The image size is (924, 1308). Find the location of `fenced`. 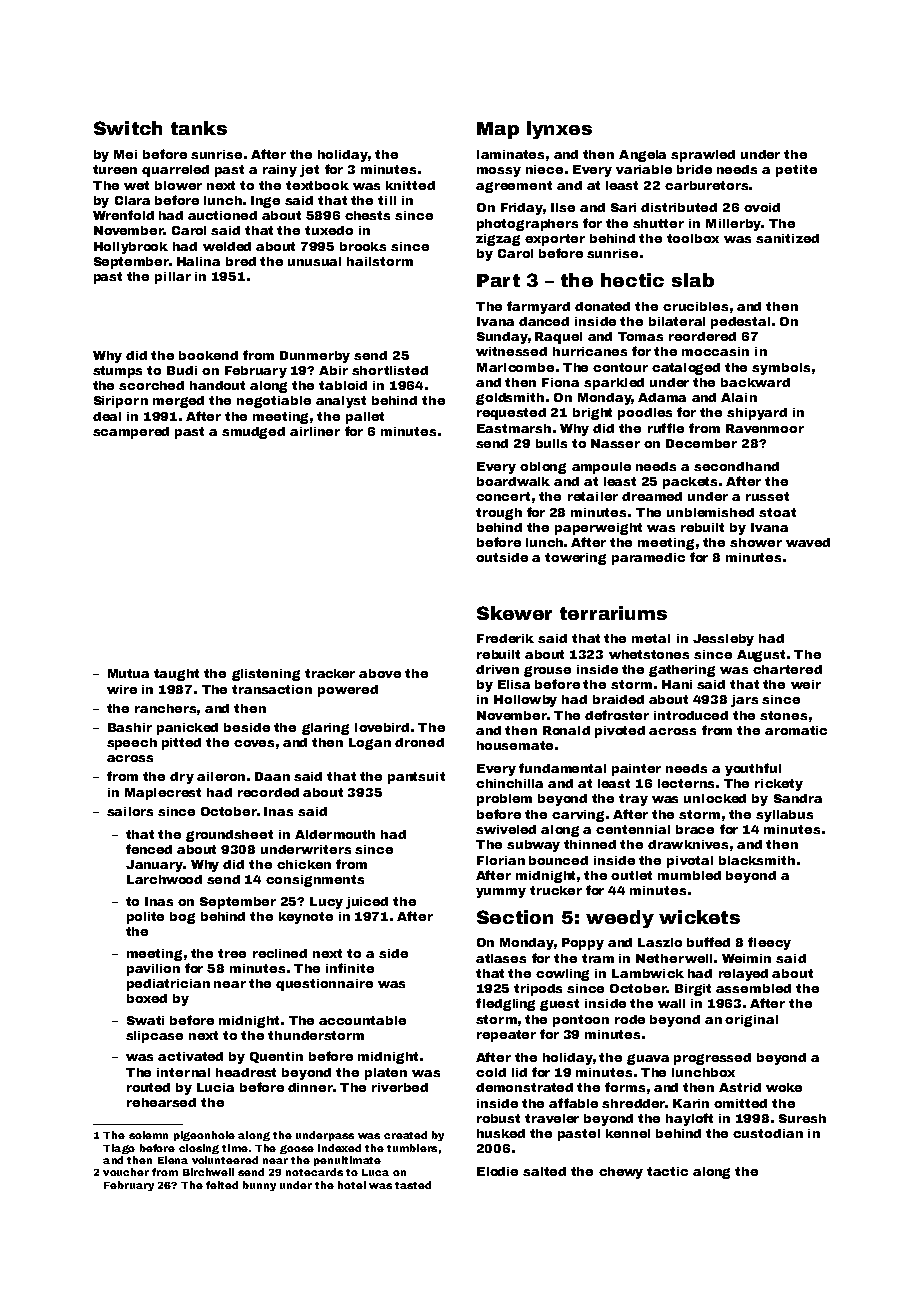

fenced is located at coordinates (149, 849).
